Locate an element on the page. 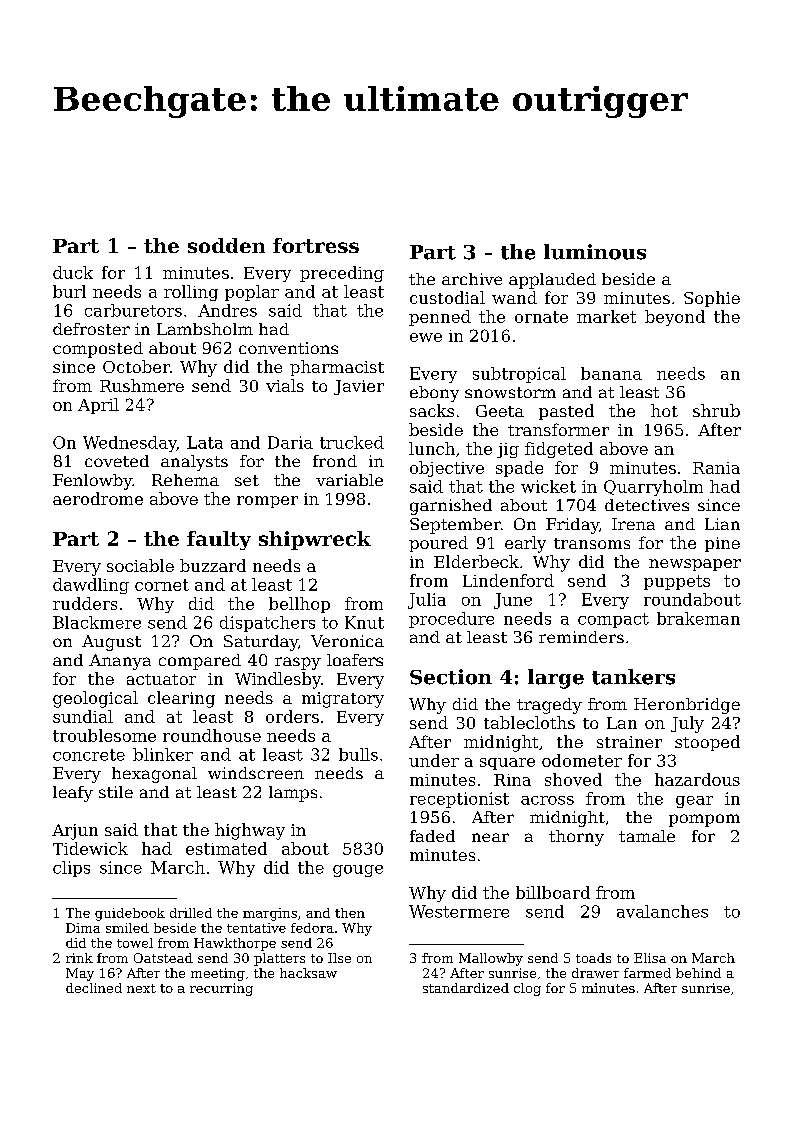  Heronbridge is located at coordinates (687, 706).
